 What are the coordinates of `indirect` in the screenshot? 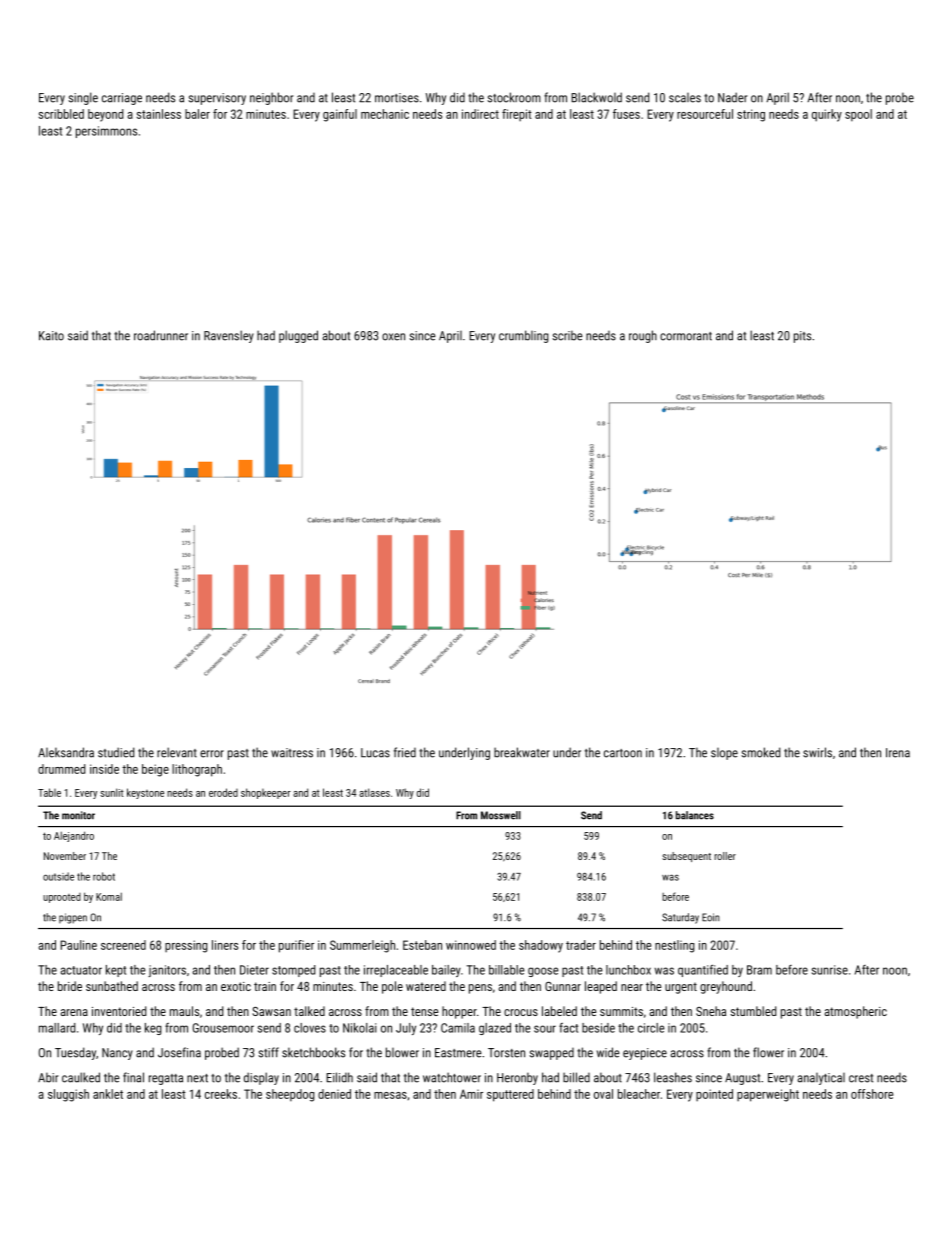 It's located at (480, 114).
